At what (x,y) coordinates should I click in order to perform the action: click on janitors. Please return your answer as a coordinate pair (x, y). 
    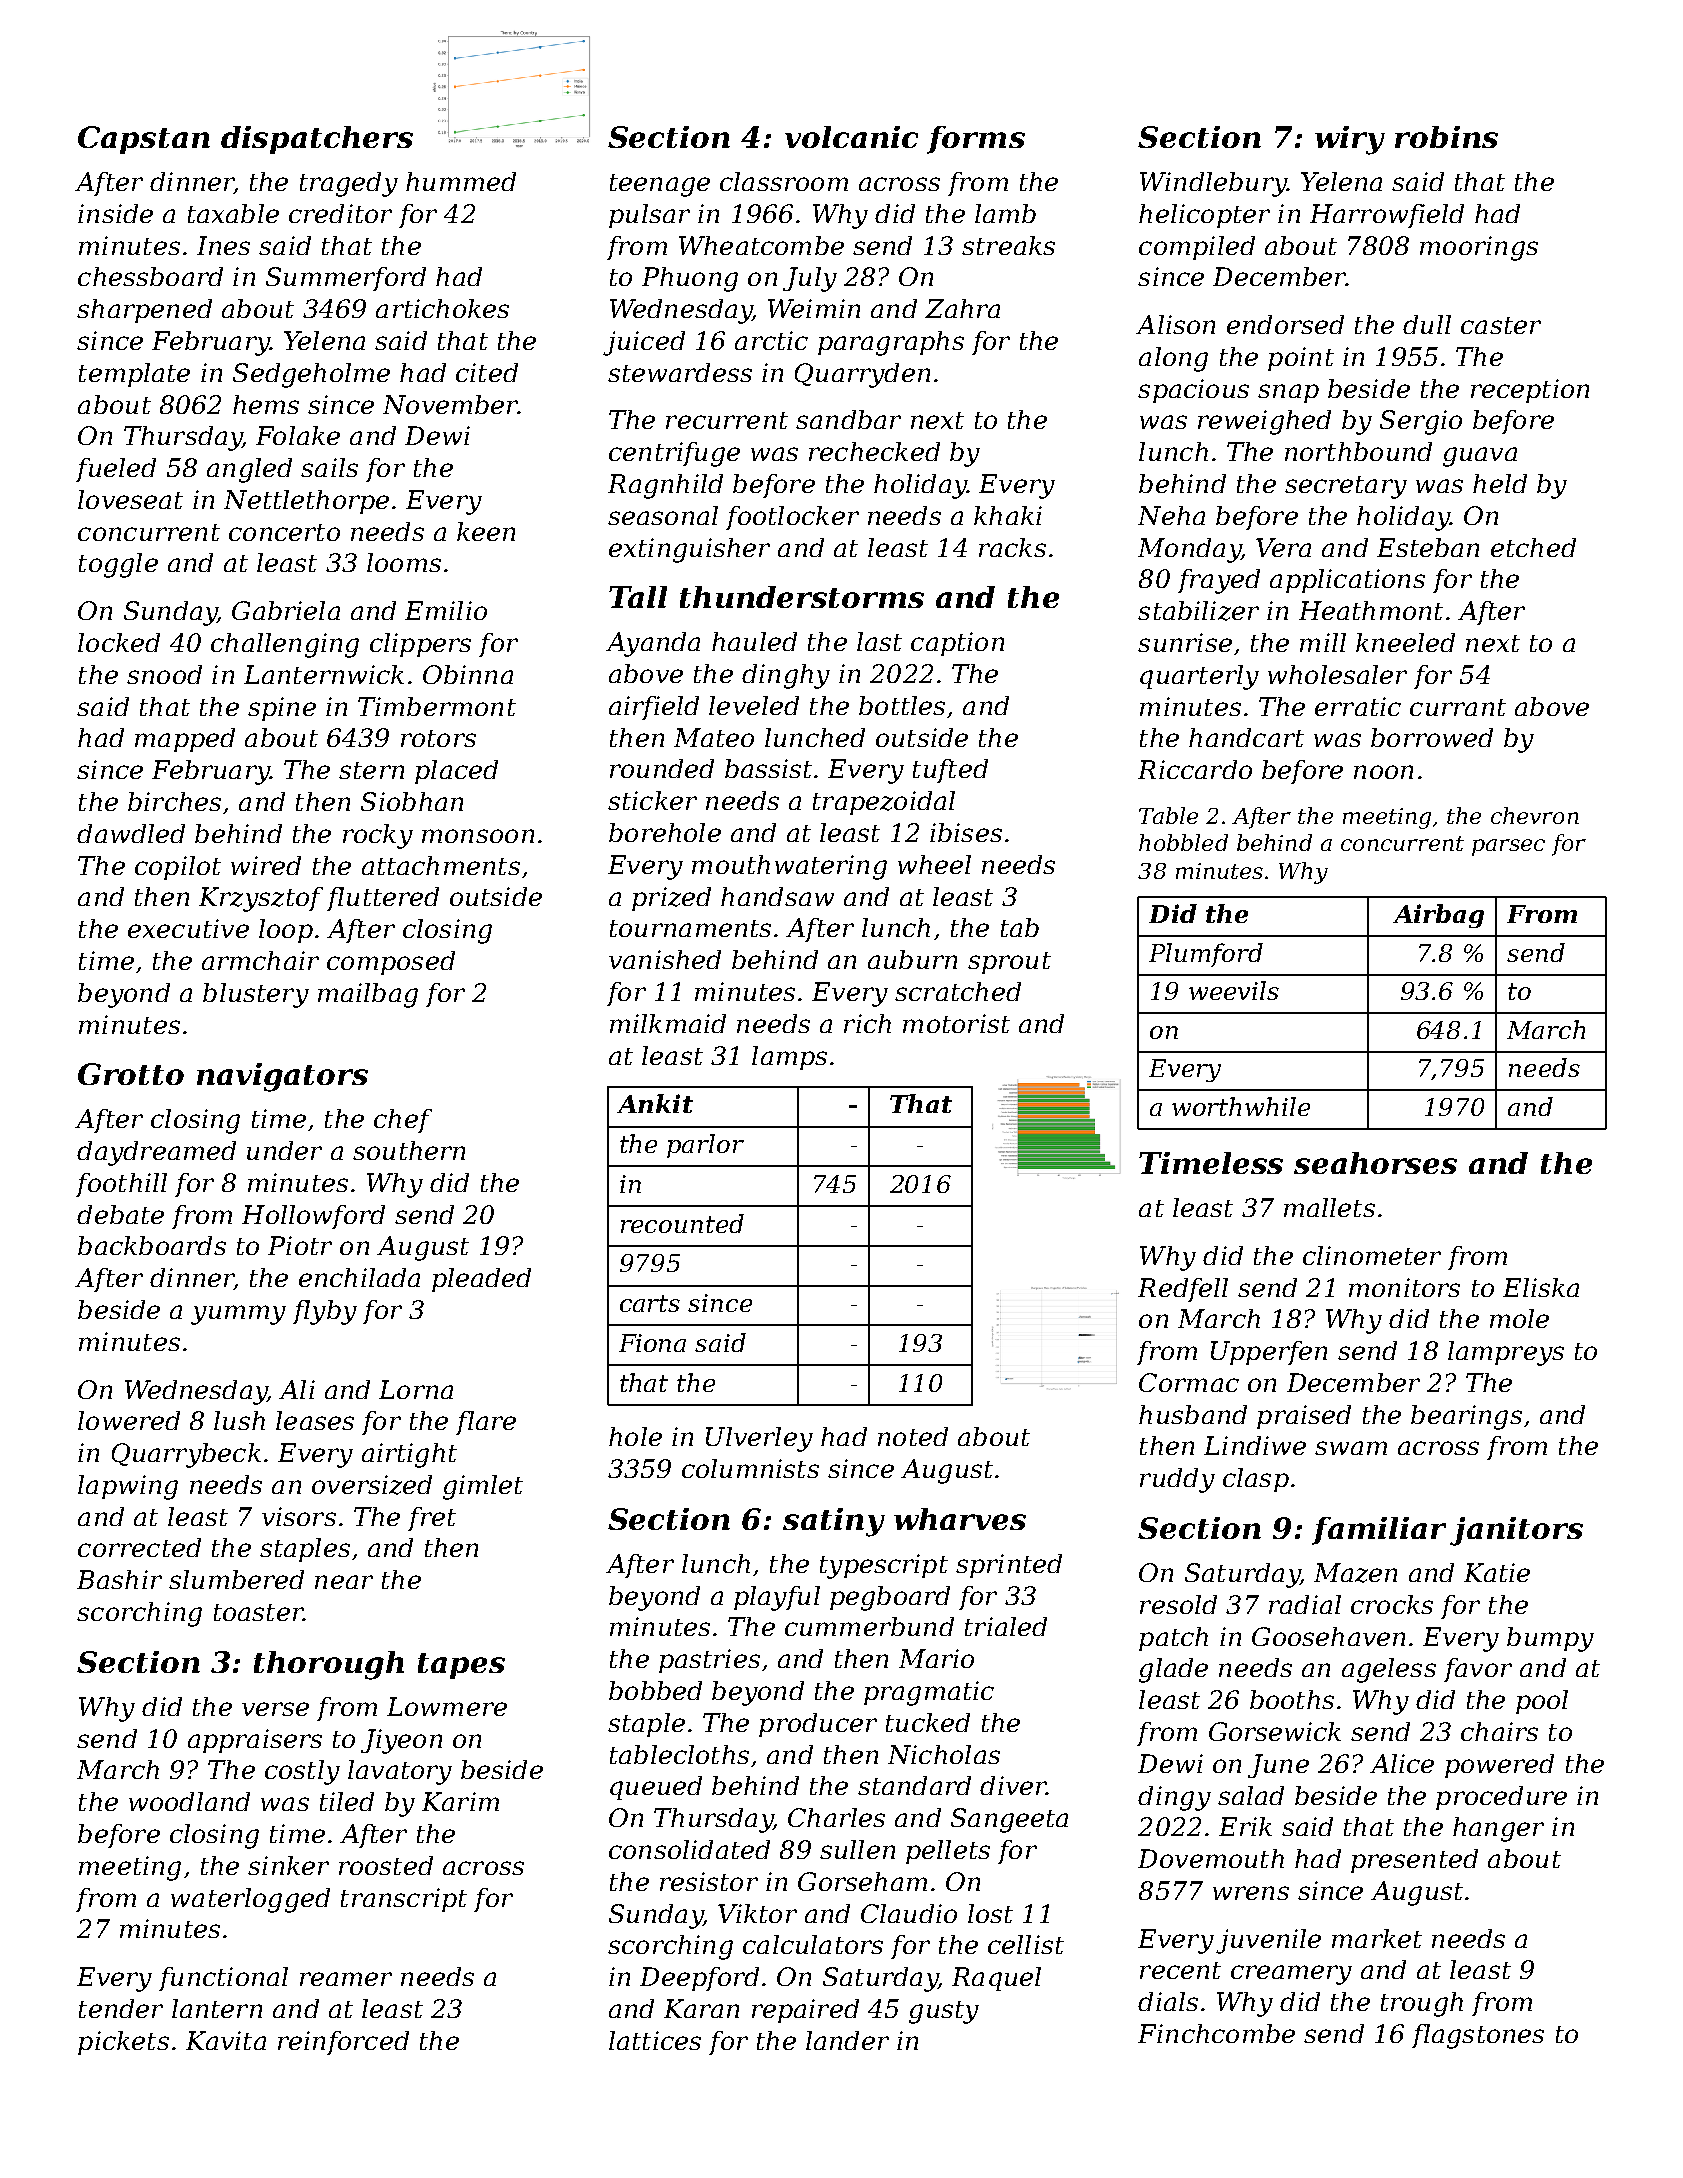
    Looking at the image, I should click on (1516, 1531).
